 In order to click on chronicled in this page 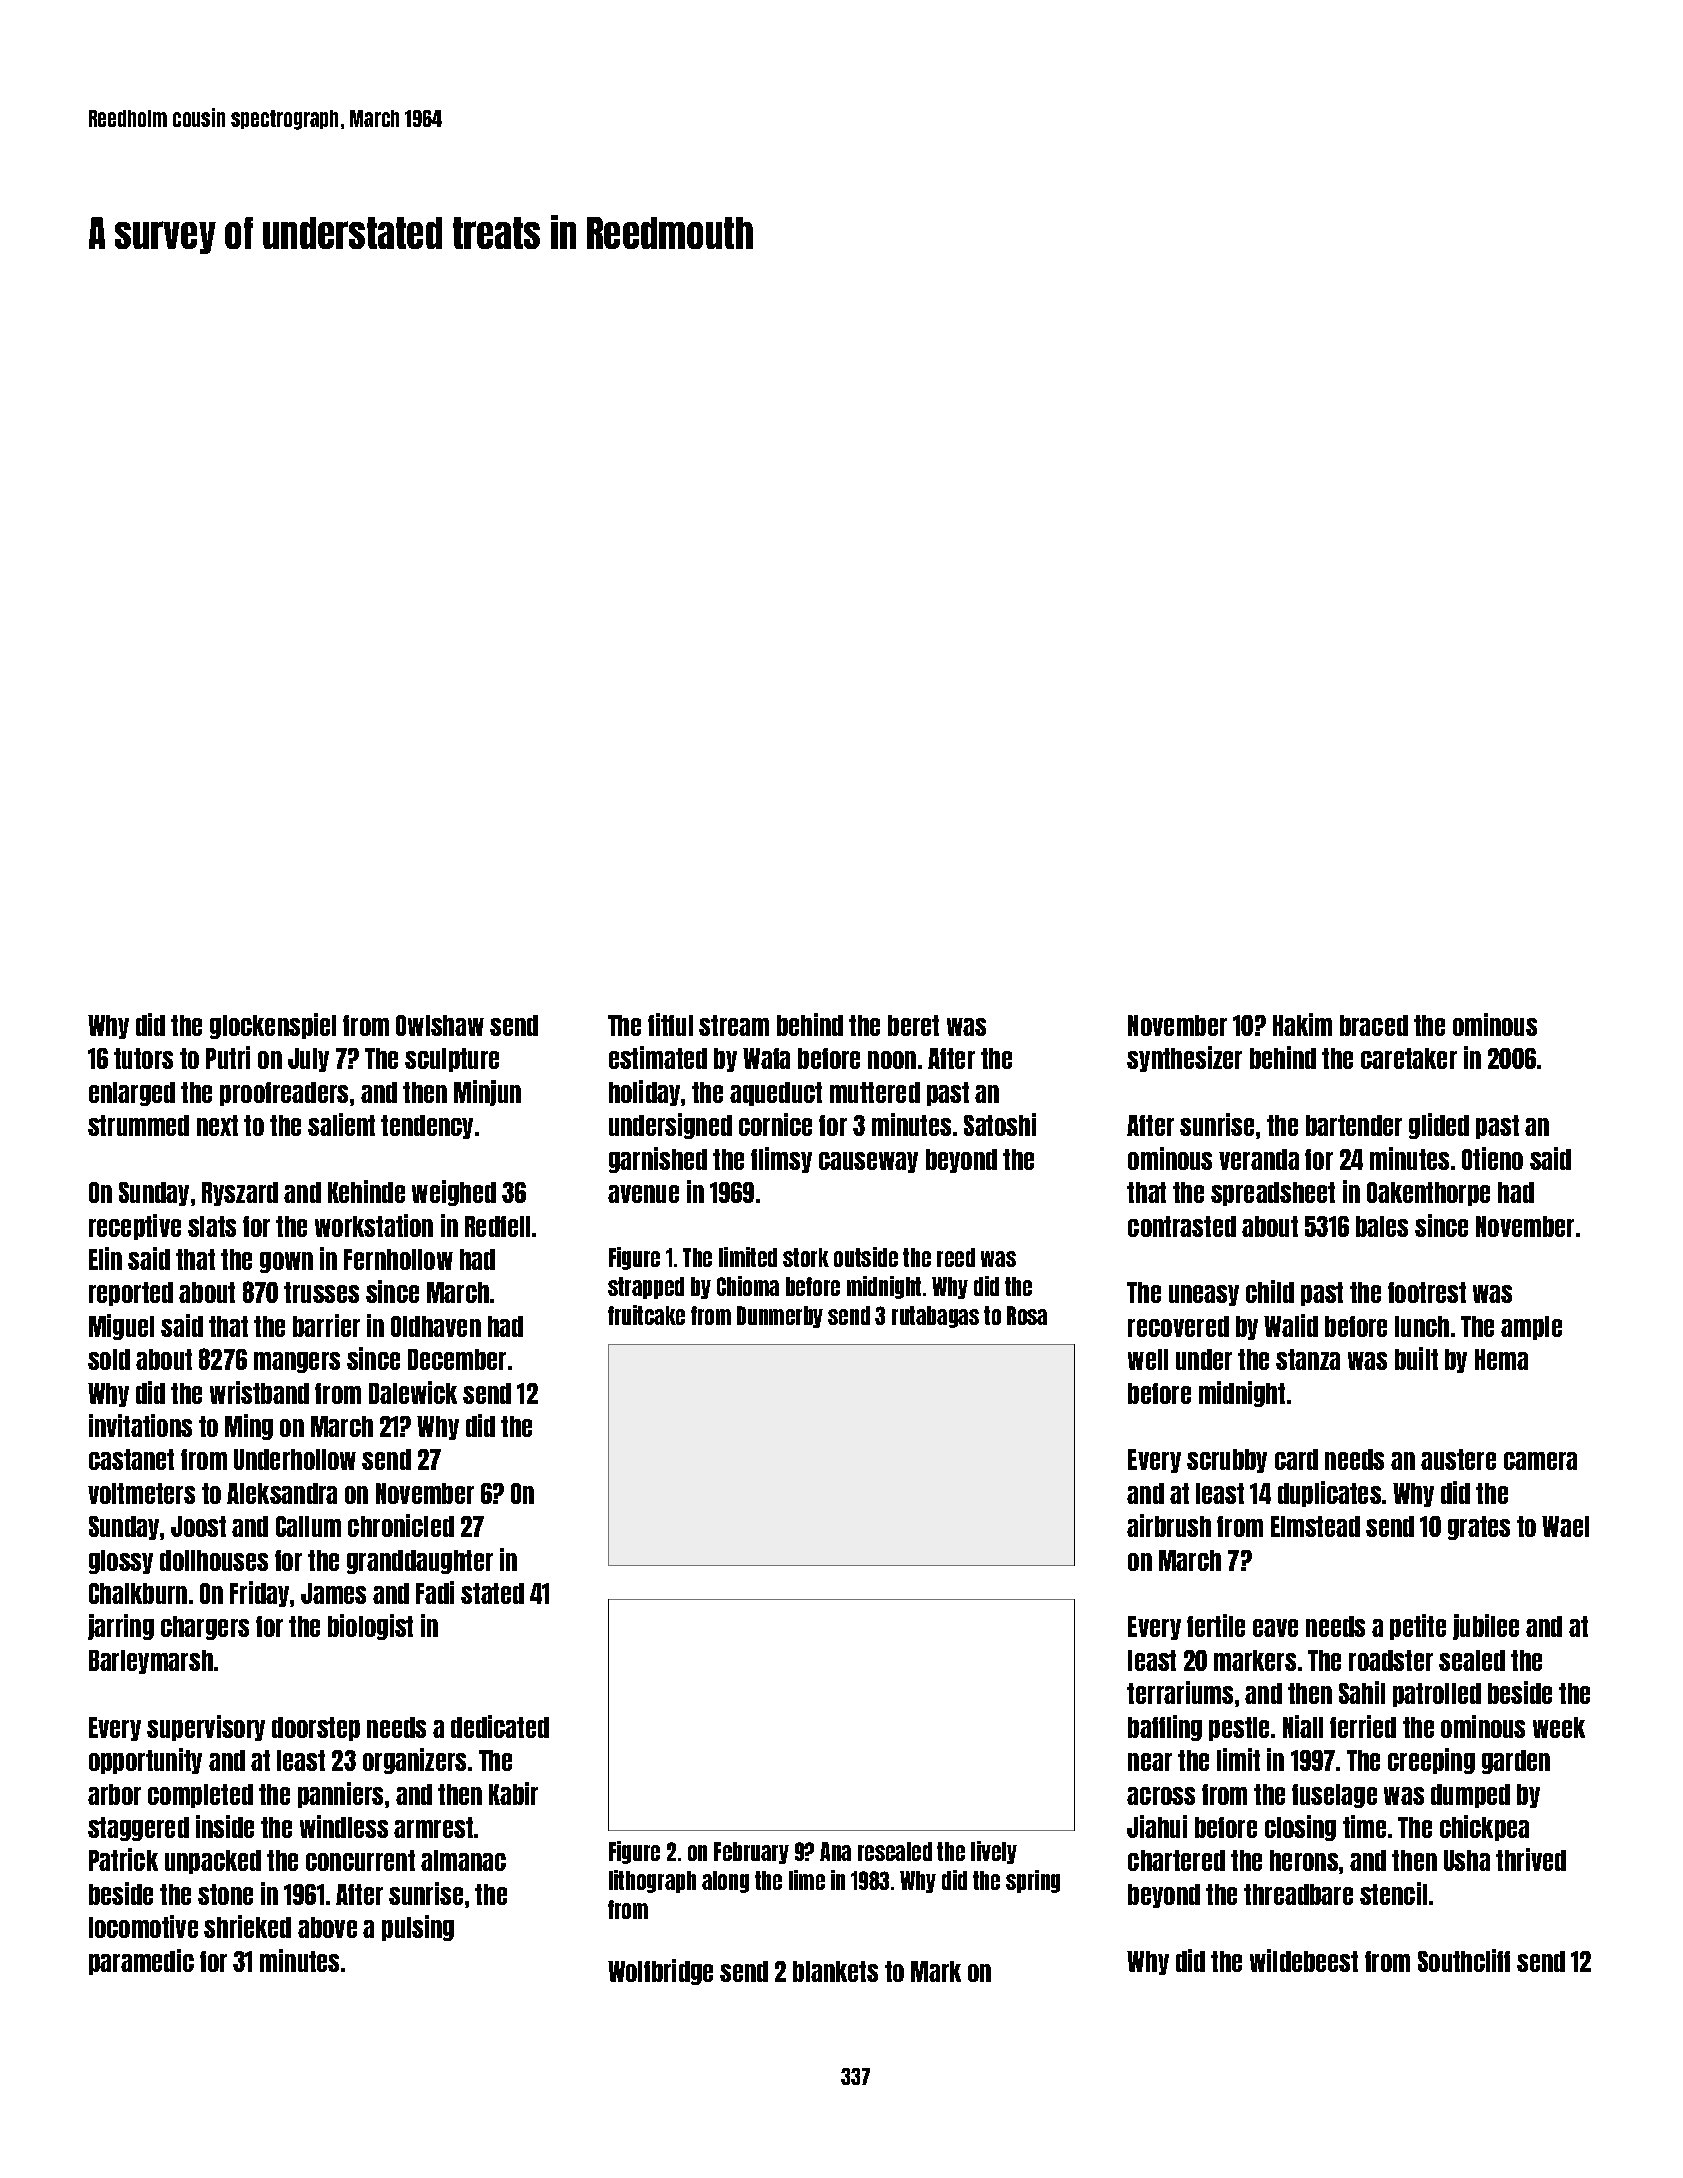, I will do `click(401, 1525)`.
